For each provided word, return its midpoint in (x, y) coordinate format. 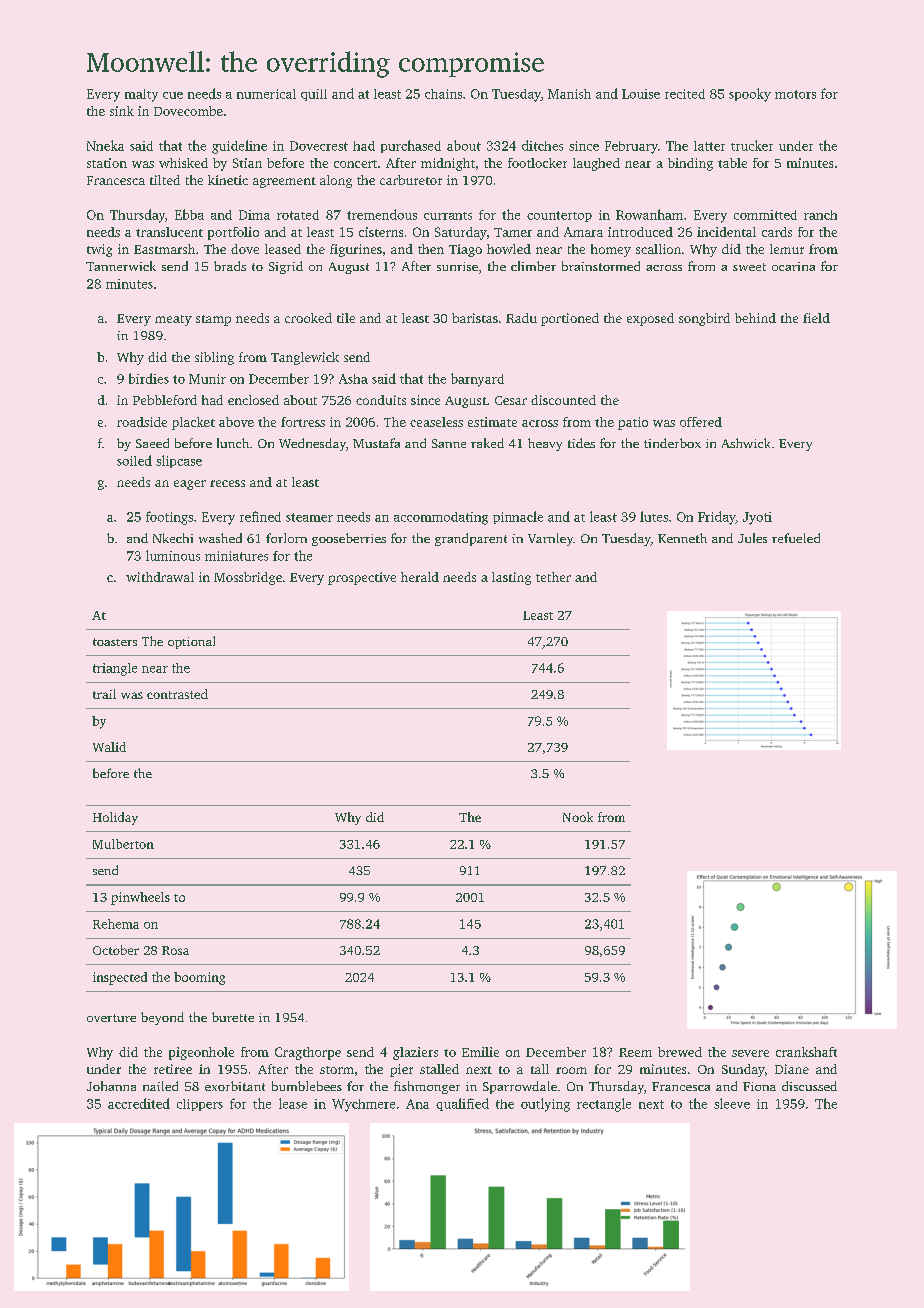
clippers (200, 1105)
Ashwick (746, 443)
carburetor (411, 180)
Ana (417, 1104)
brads (230, 266)
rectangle (604, 1105)
